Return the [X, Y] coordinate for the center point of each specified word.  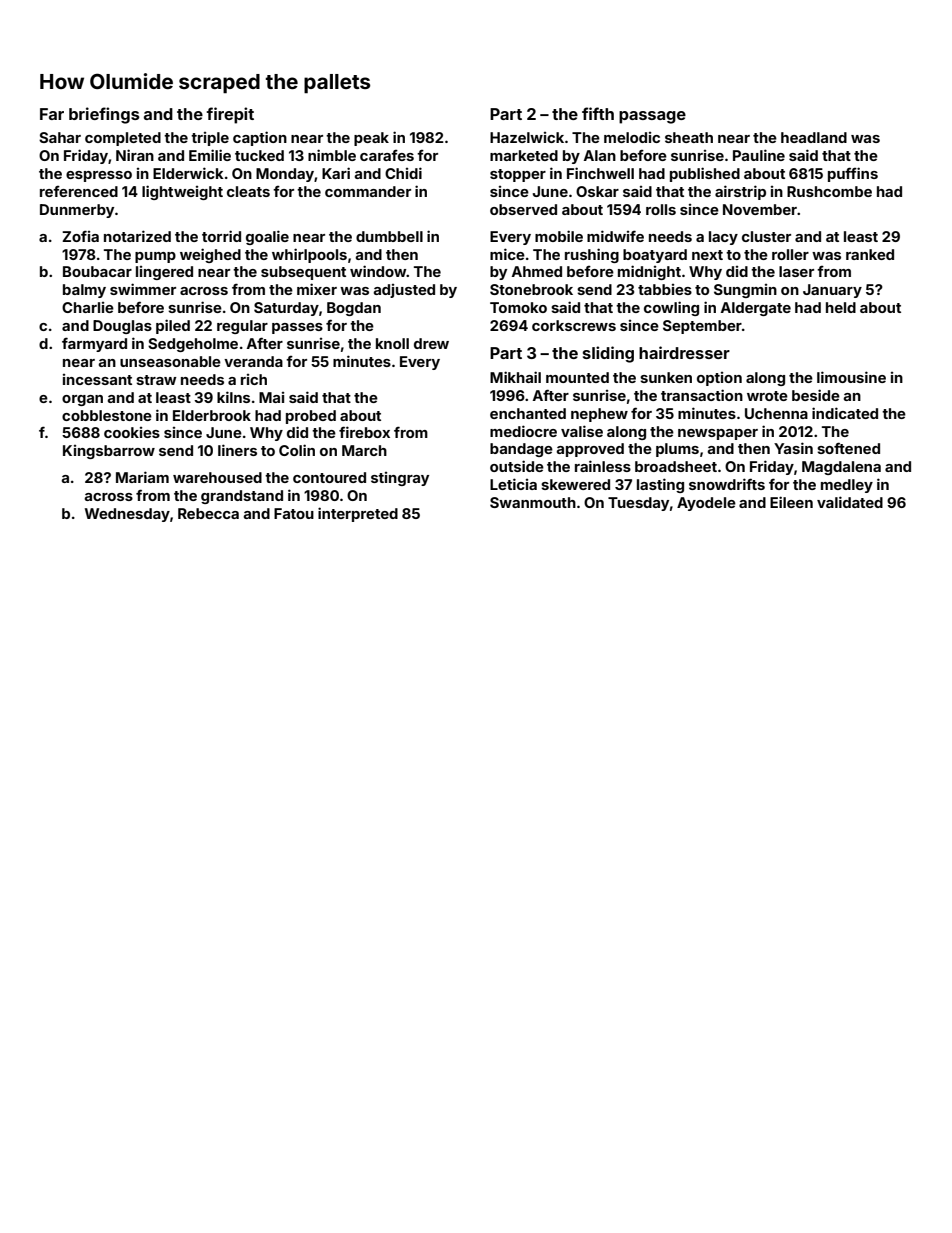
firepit [230, 115]
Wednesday [127, 515]
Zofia [80, 236]
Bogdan [354, 309]
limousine [851, 377]
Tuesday [638, 504]
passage [652, 117]
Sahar [60, 137]
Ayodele [706, 504]
